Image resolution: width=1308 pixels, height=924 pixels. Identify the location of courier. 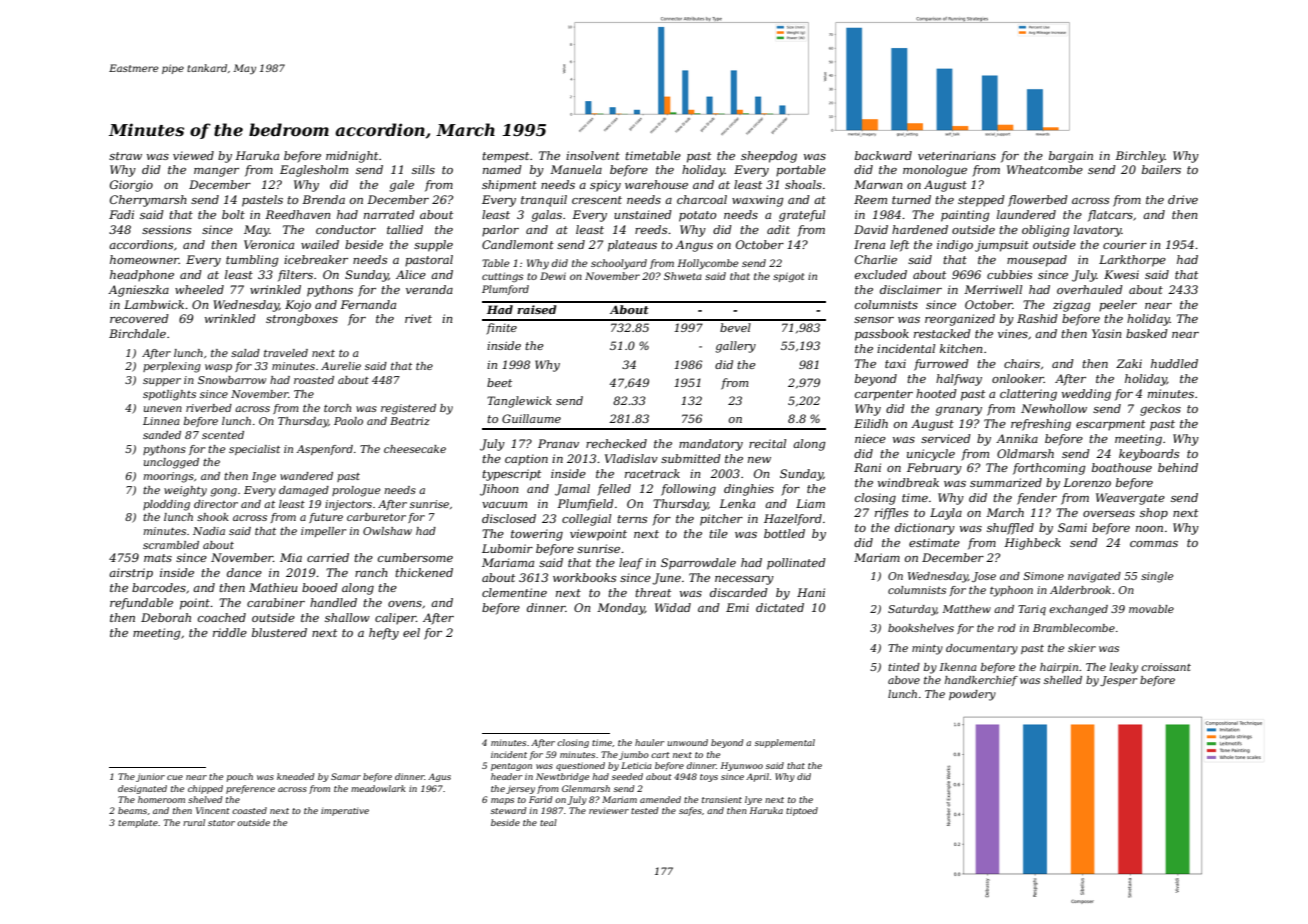
(1125, 244).
